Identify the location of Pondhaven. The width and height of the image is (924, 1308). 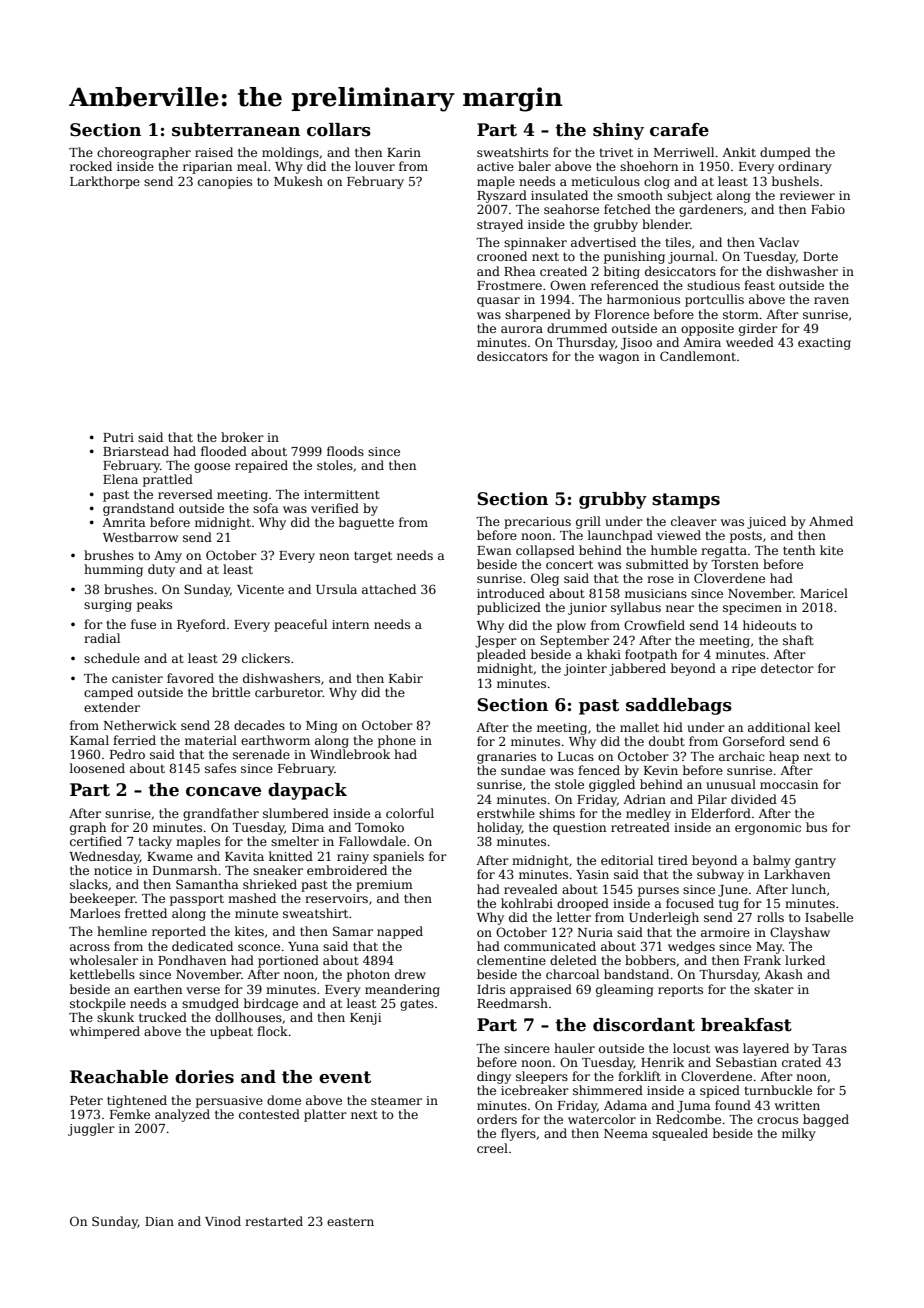
(192, 960).
